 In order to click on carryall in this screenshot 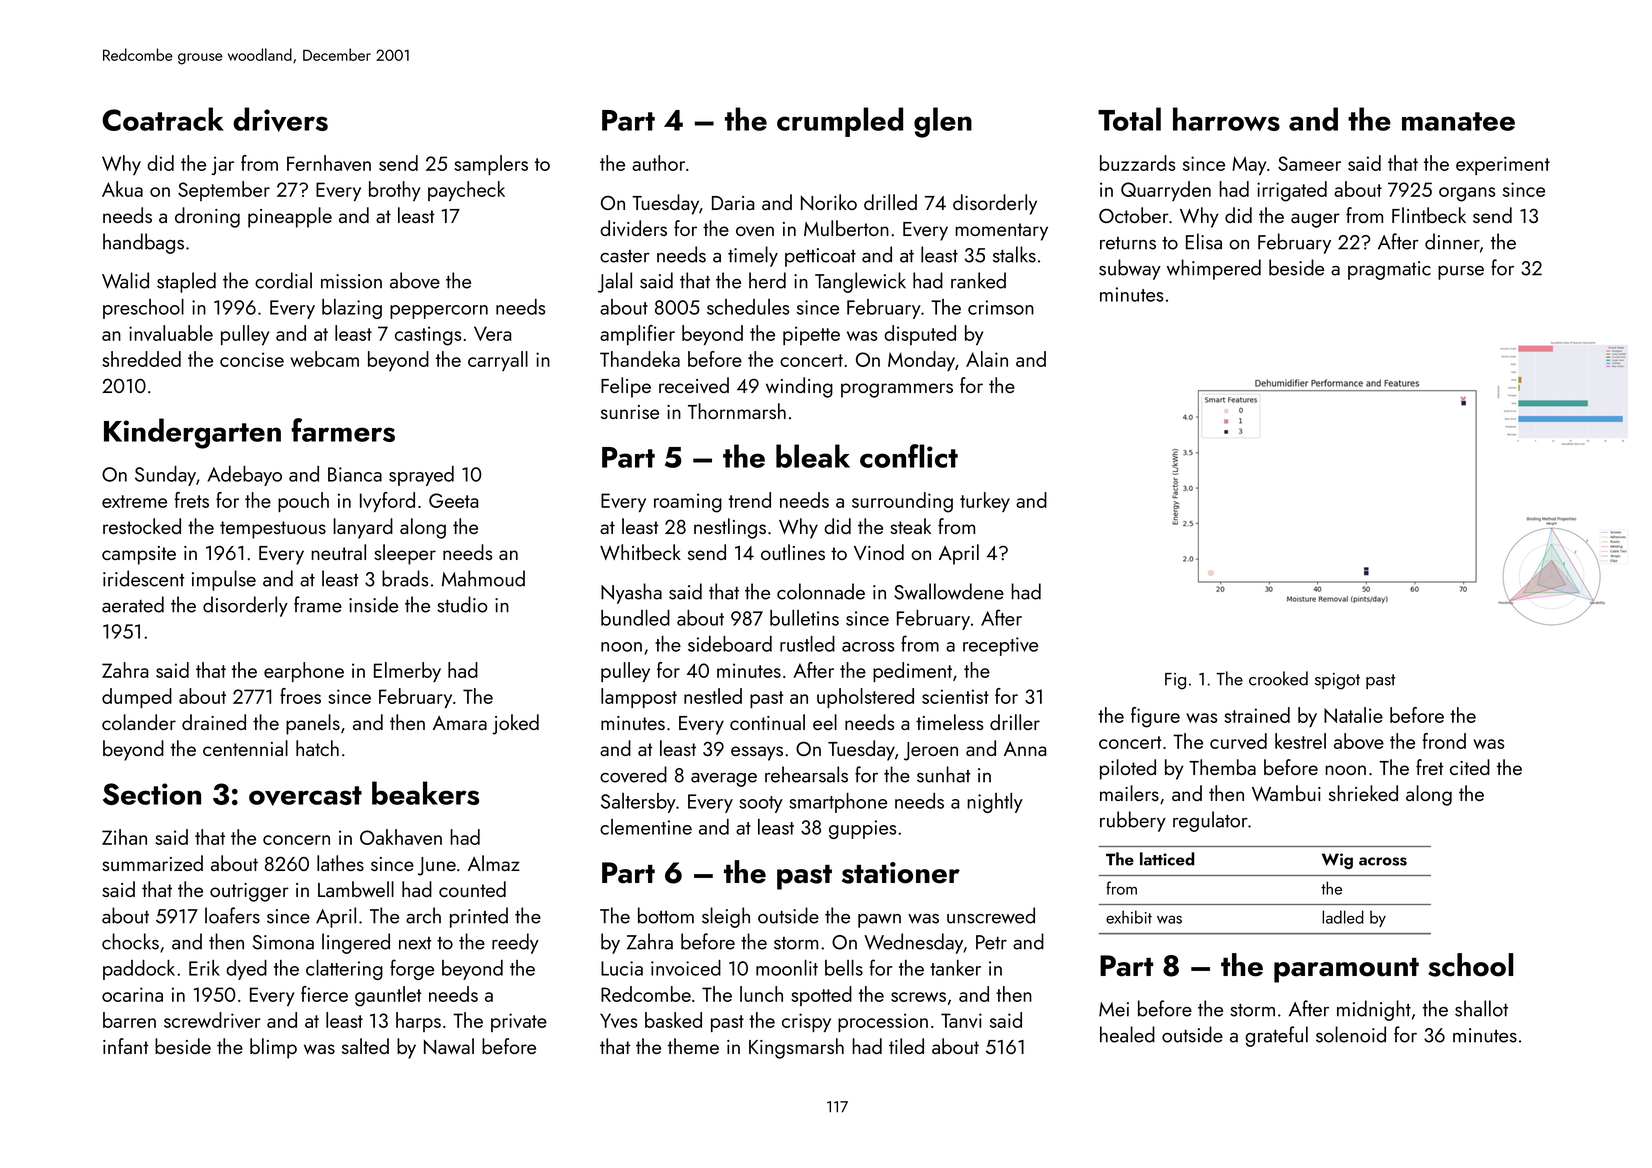, I will do `click(498, 361)`.
